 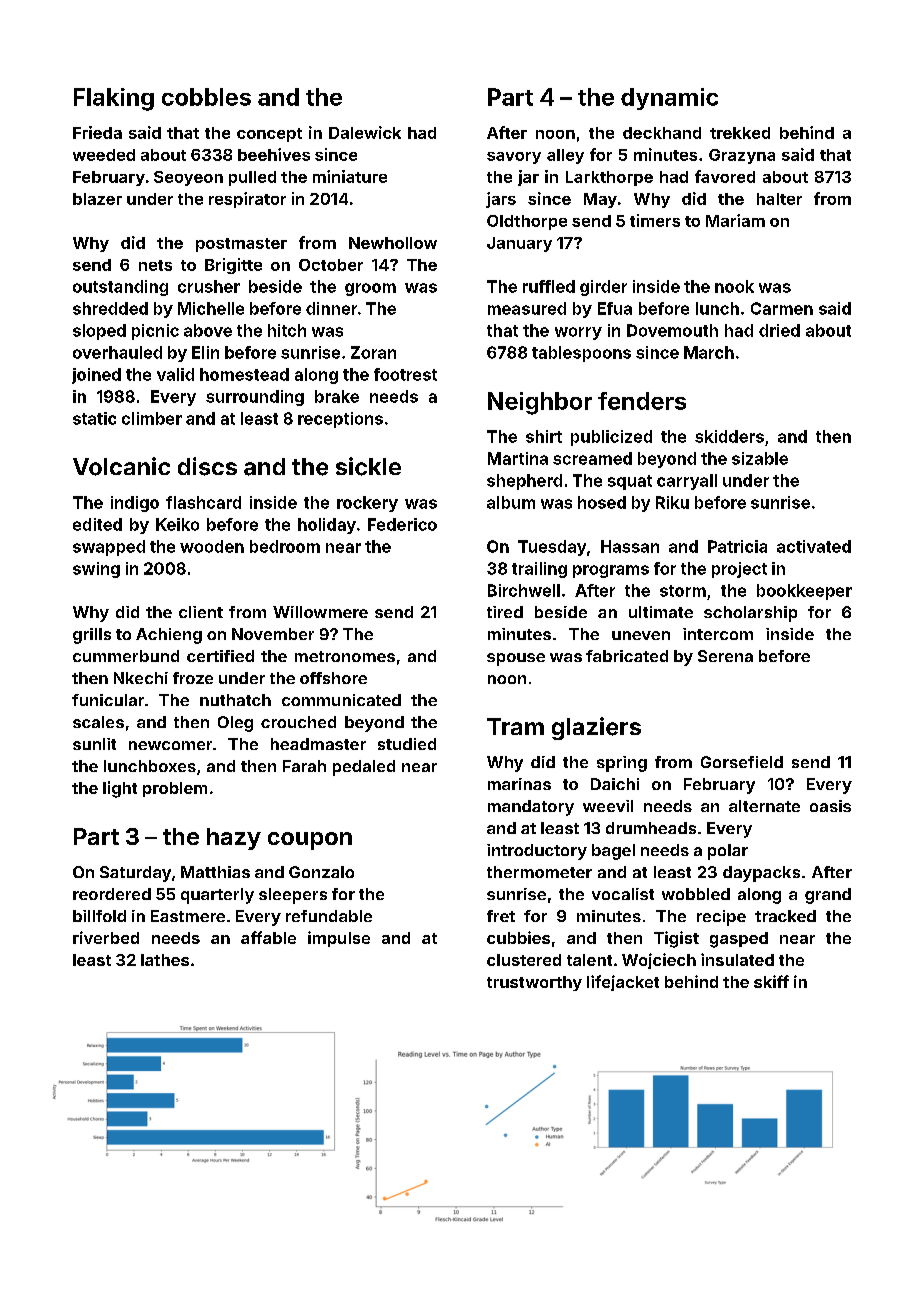 What do you see at coordinates (364, 768) in the image?
I see `pedaled` at bounding box center [364, 768].
